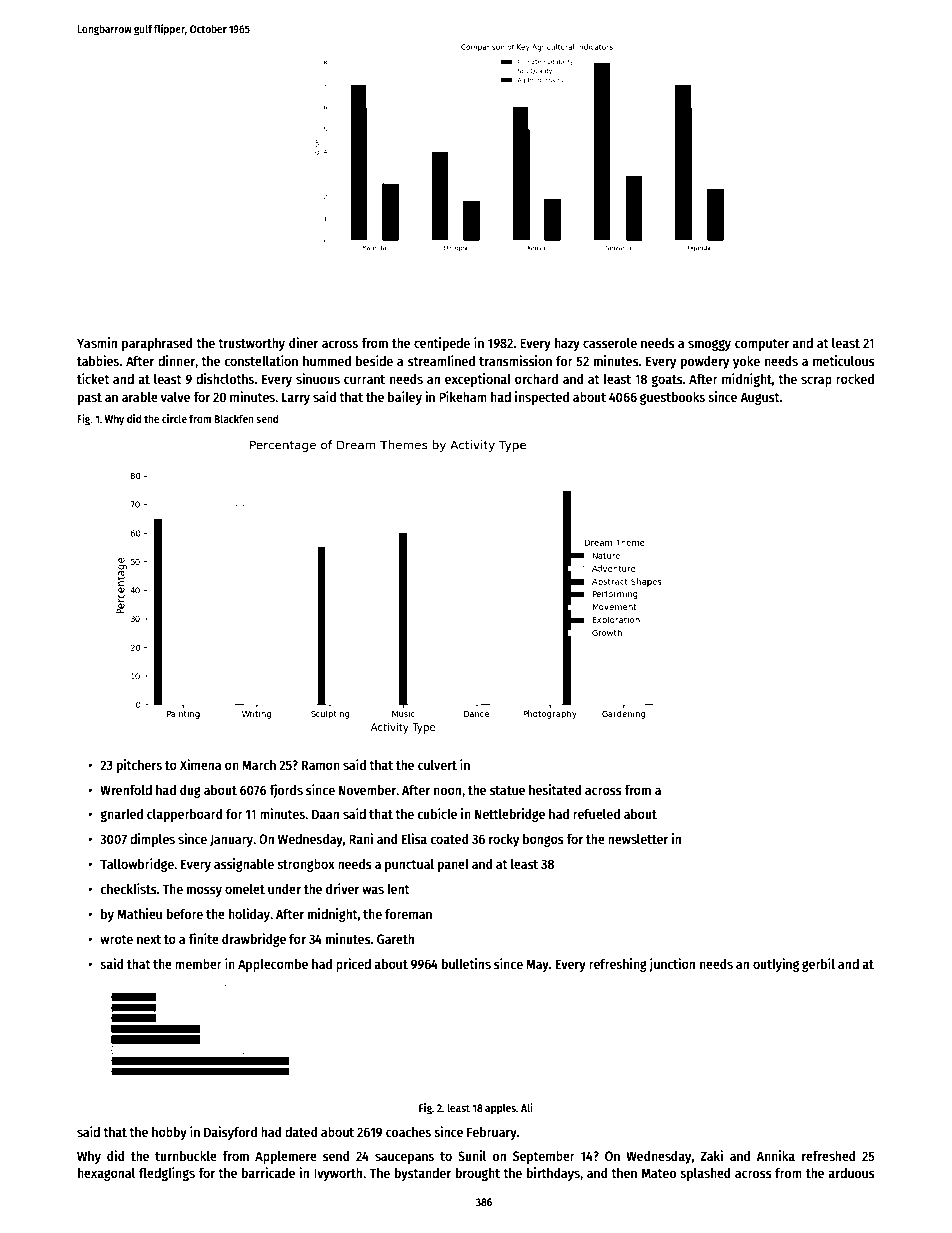 Image resolution: width=952 pixels, height=1233 pixels. I want to click on priced, so click(353, 965).
